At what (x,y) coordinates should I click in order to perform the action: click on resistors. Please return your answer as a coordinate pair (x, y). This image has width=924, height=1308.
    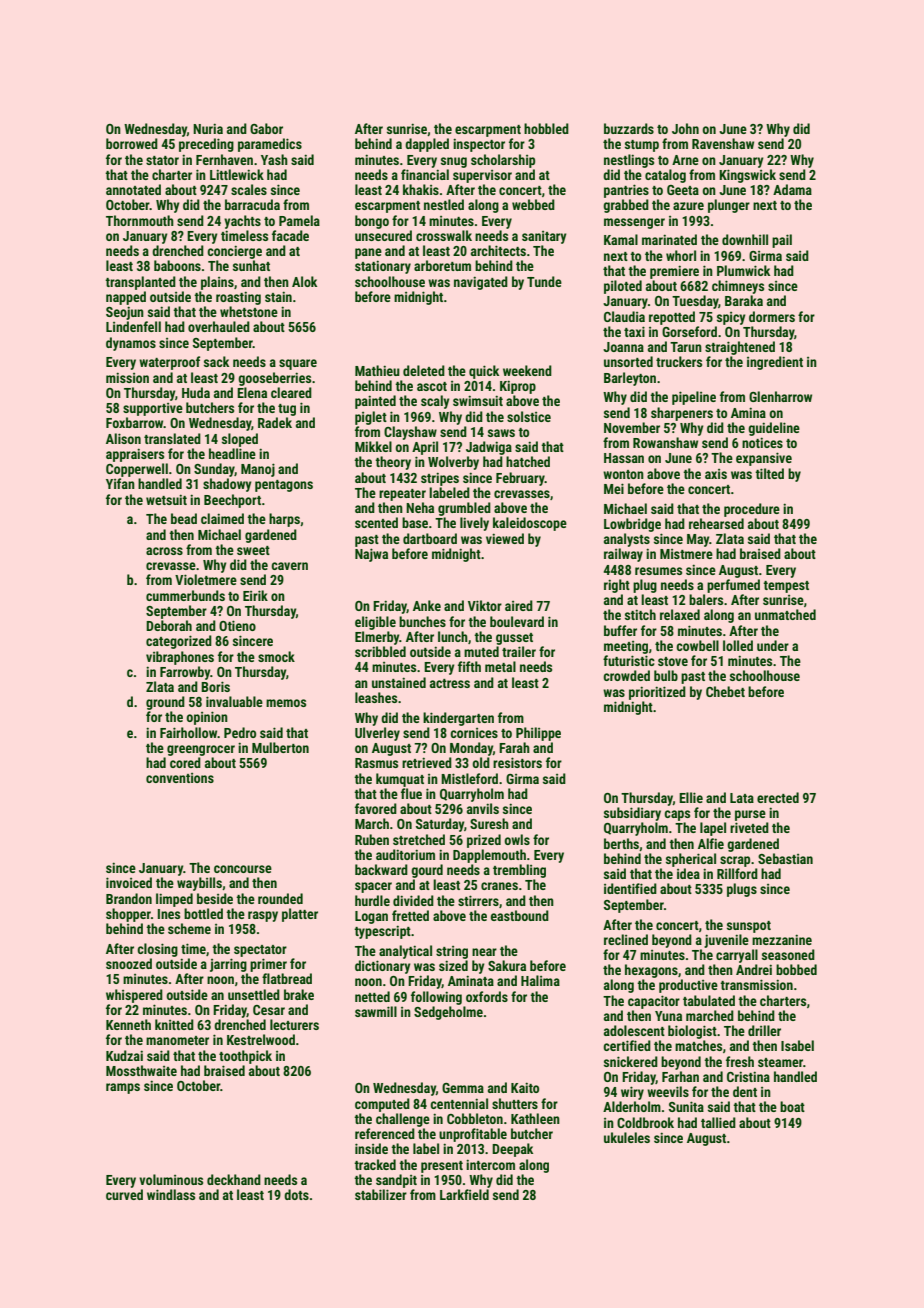
    Looking at the image, I should click on (517, 762).
